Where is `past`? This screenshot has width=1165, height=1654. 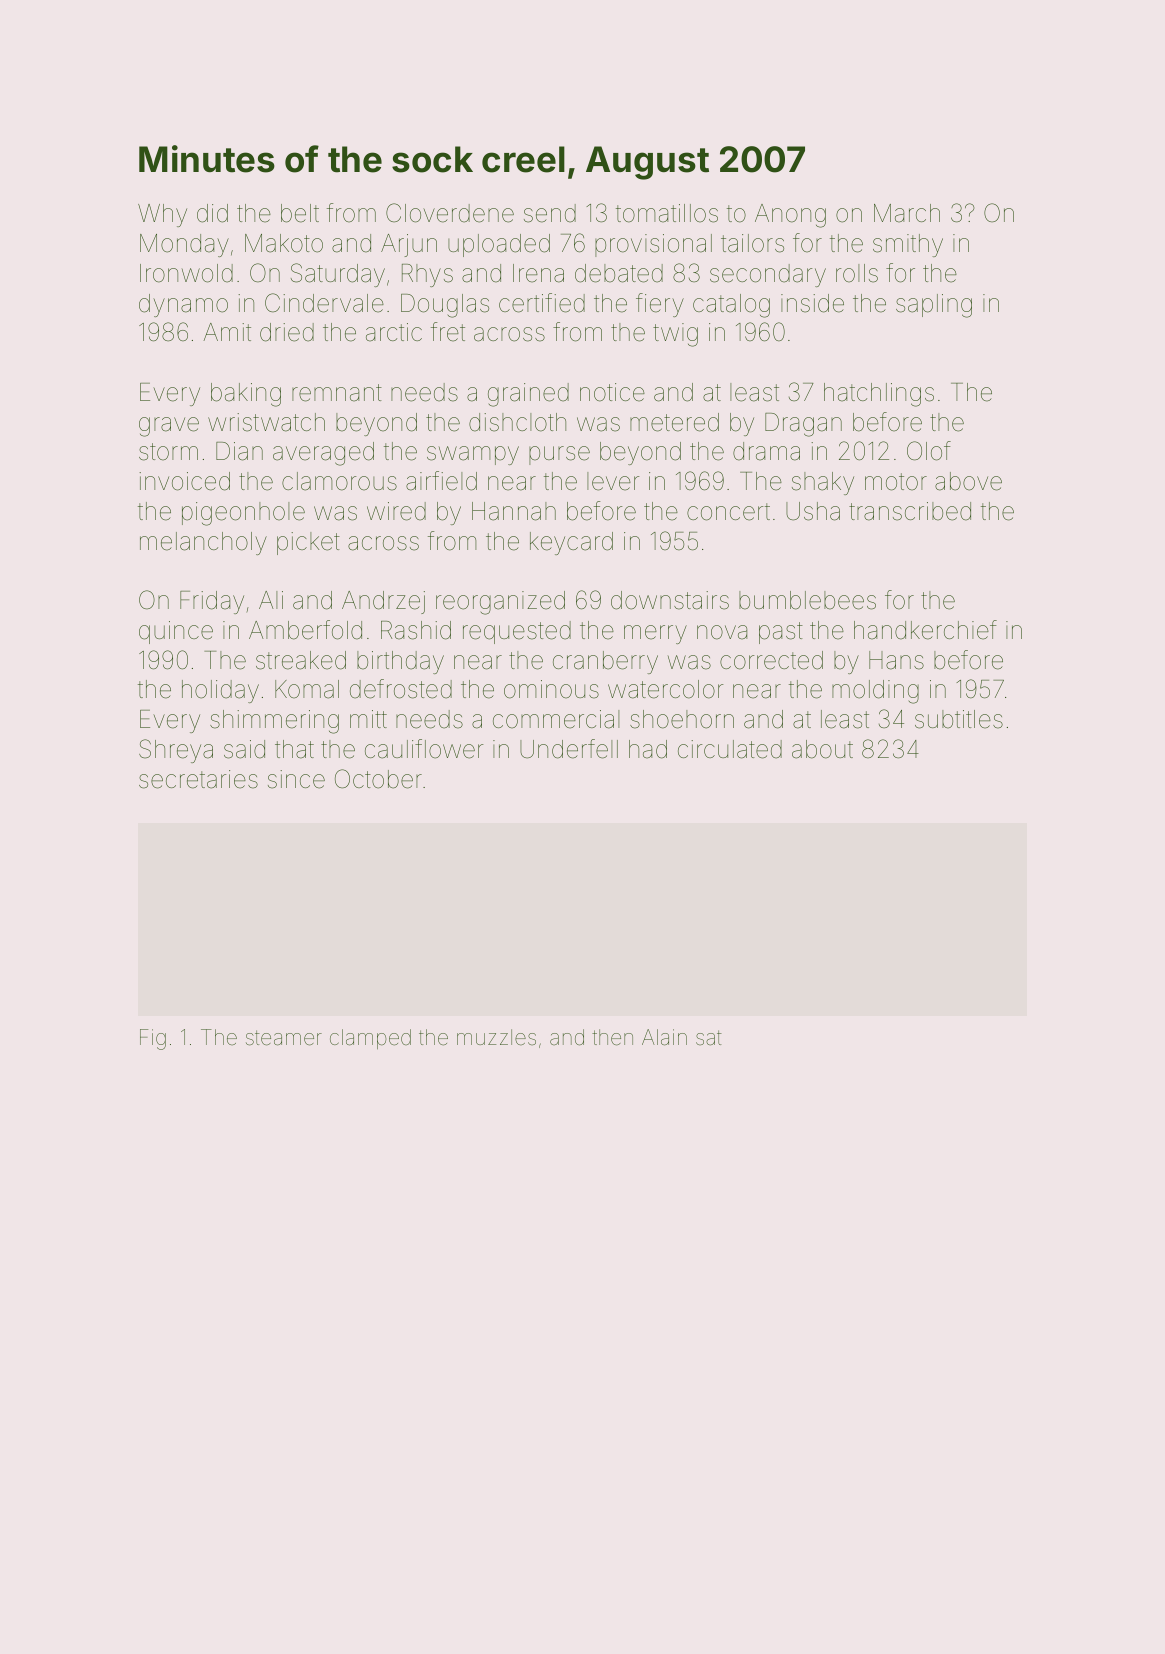 past is located at coordinates (781, 633).
